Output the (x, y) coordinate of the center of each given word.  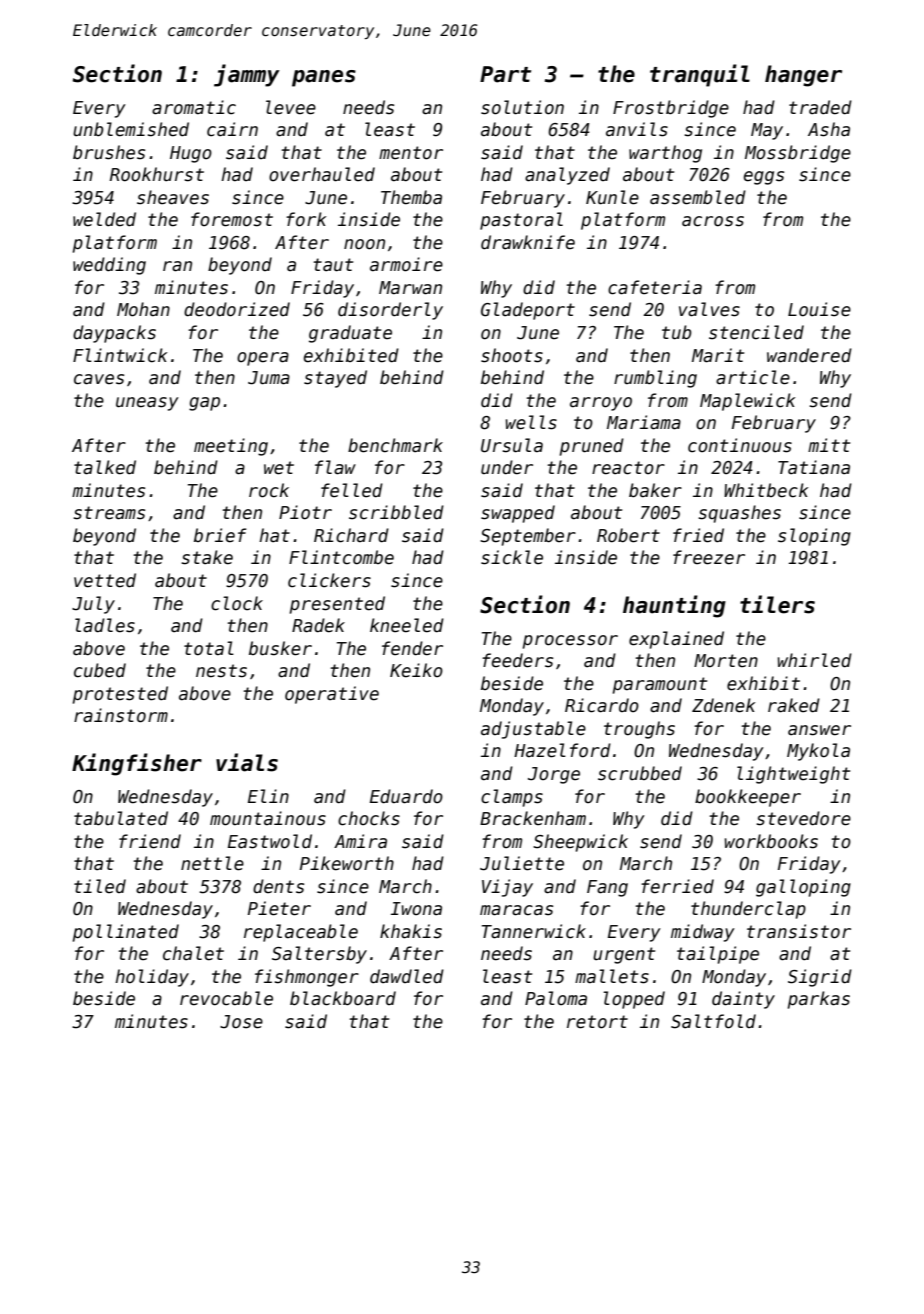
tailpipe (718, 955)
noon (364, 244)
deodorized (237, 309)
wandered (809, 355)
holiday (152, 978)
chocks (369, 818)
